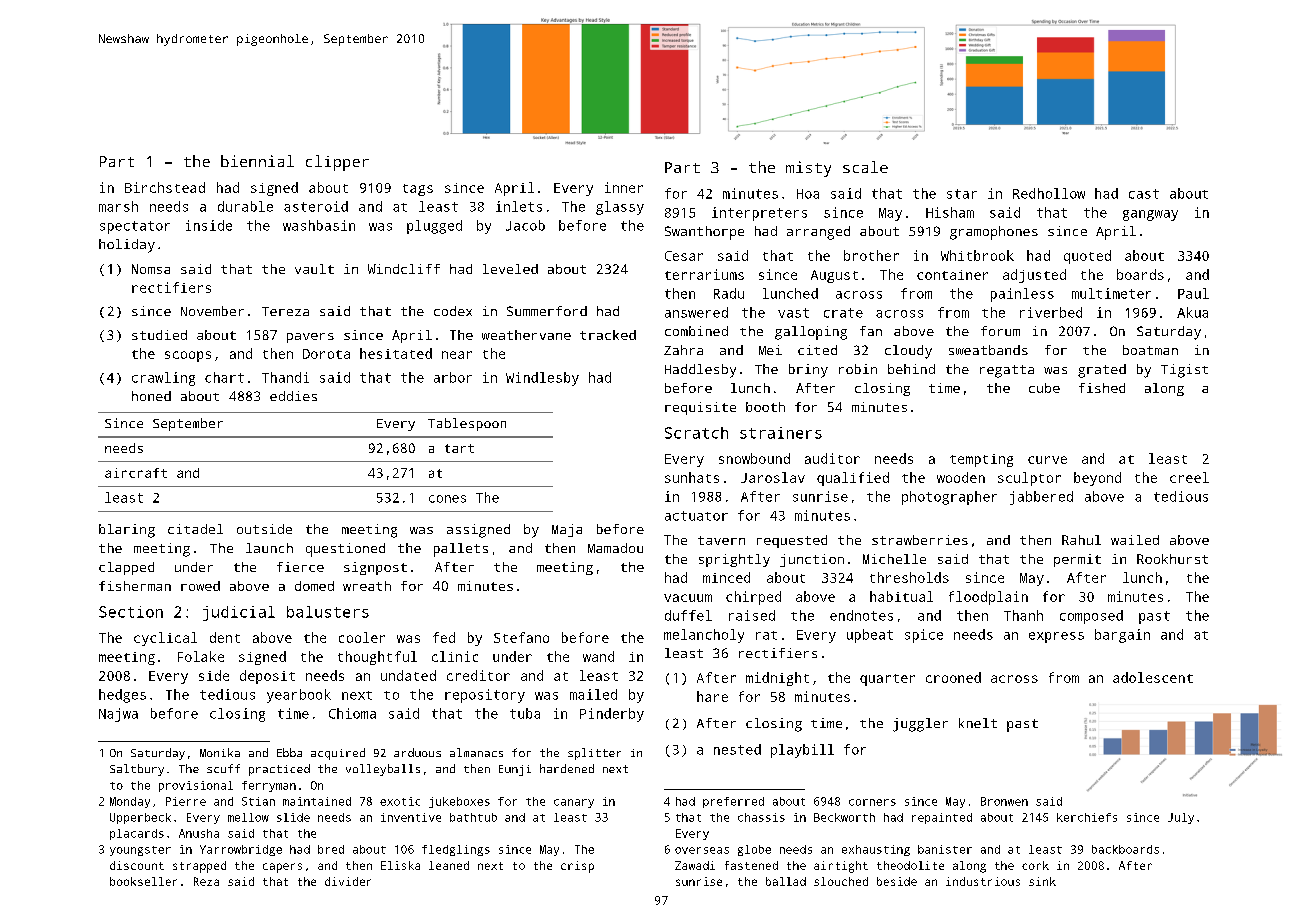  I want to click on scale, so click(865, 167).
